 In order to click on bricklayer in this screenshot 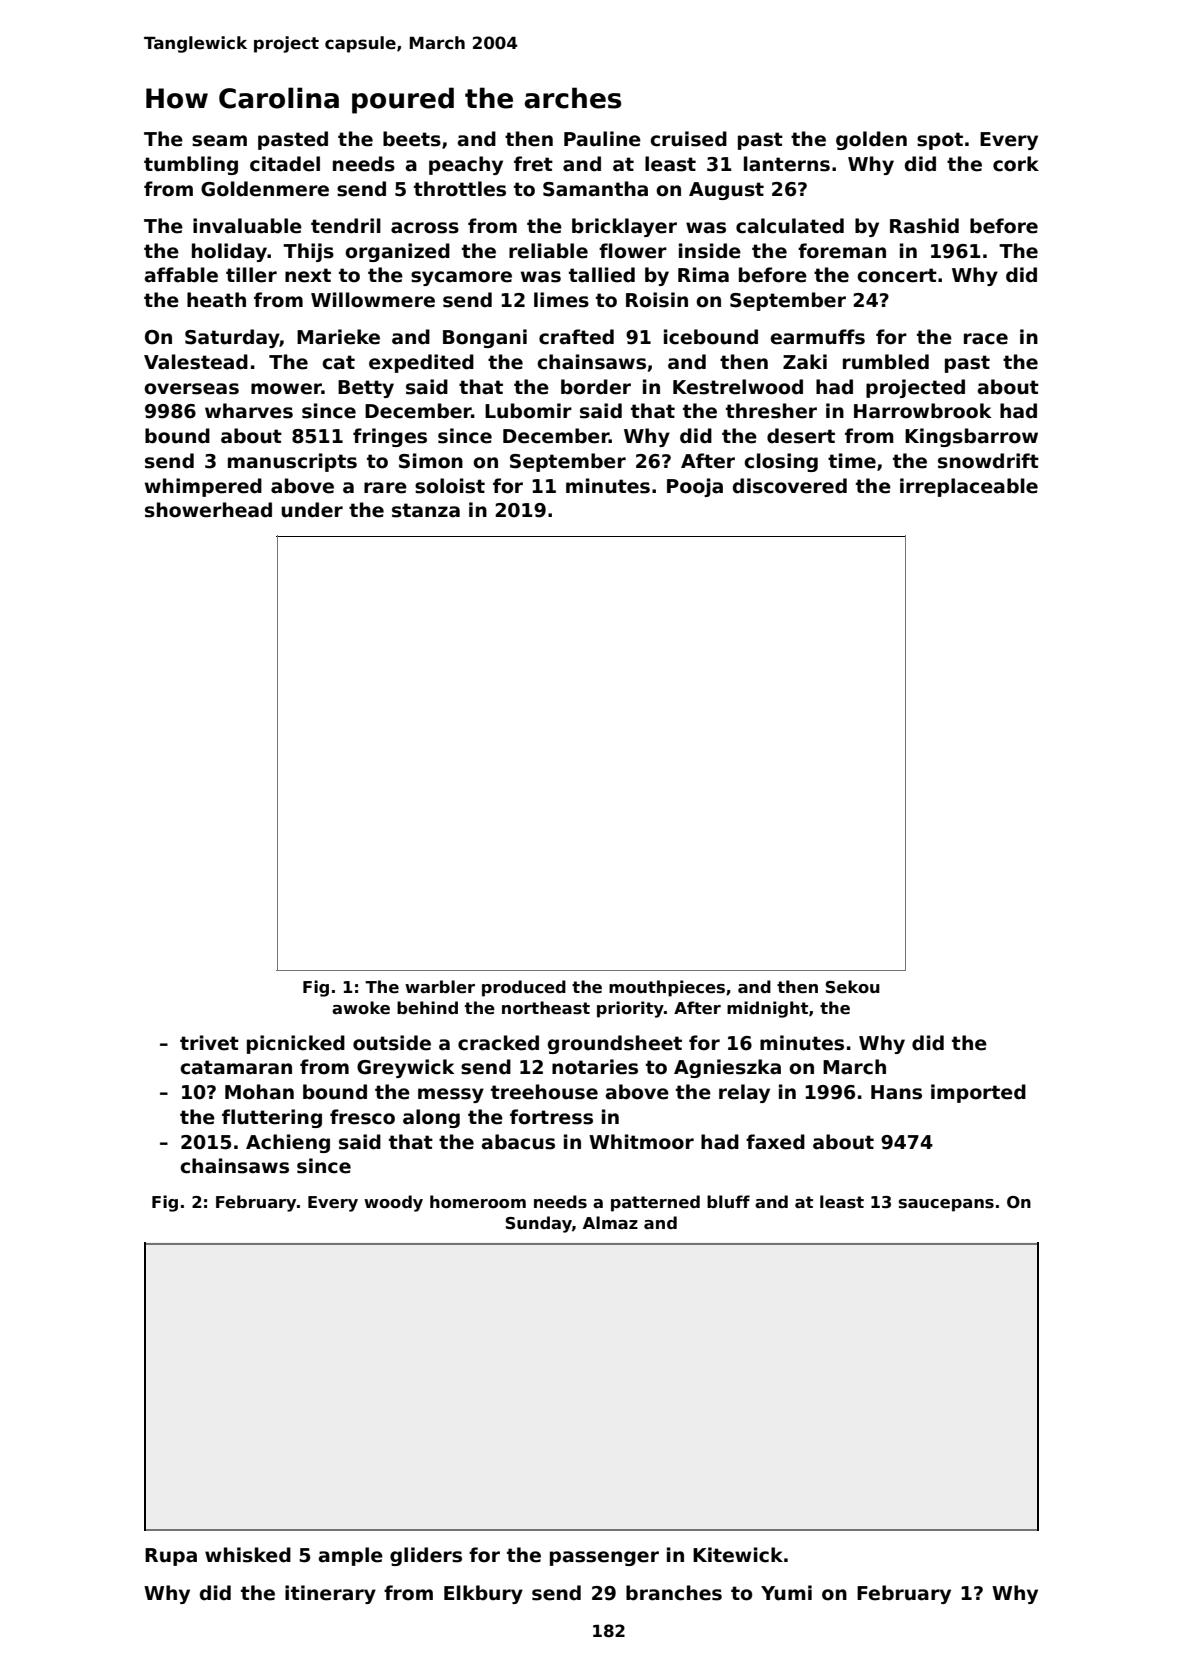, I will do `click(624, 227)`.
